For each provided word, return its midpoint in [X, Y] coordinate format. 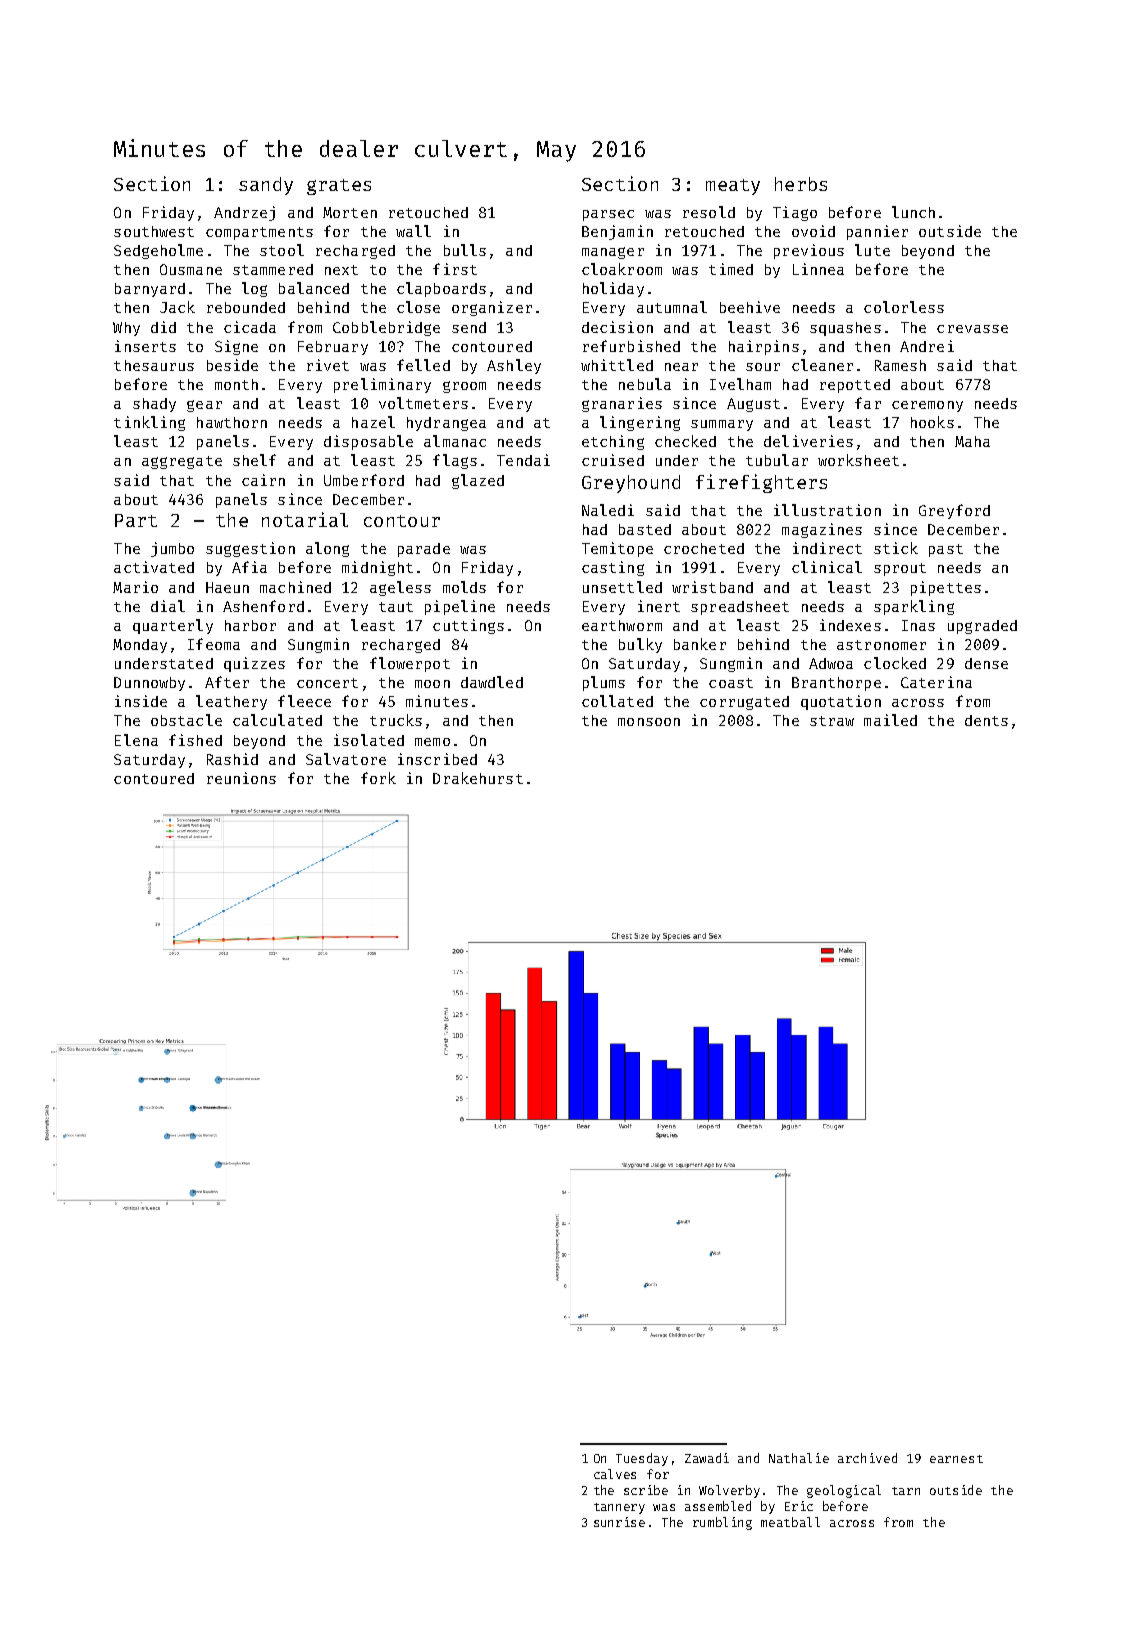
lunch [913, 212]
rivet [328, 365]
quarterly [173, 626]
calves [615, 1474]
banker [700, 644]
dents [986, 720]
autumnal [672, 307]
